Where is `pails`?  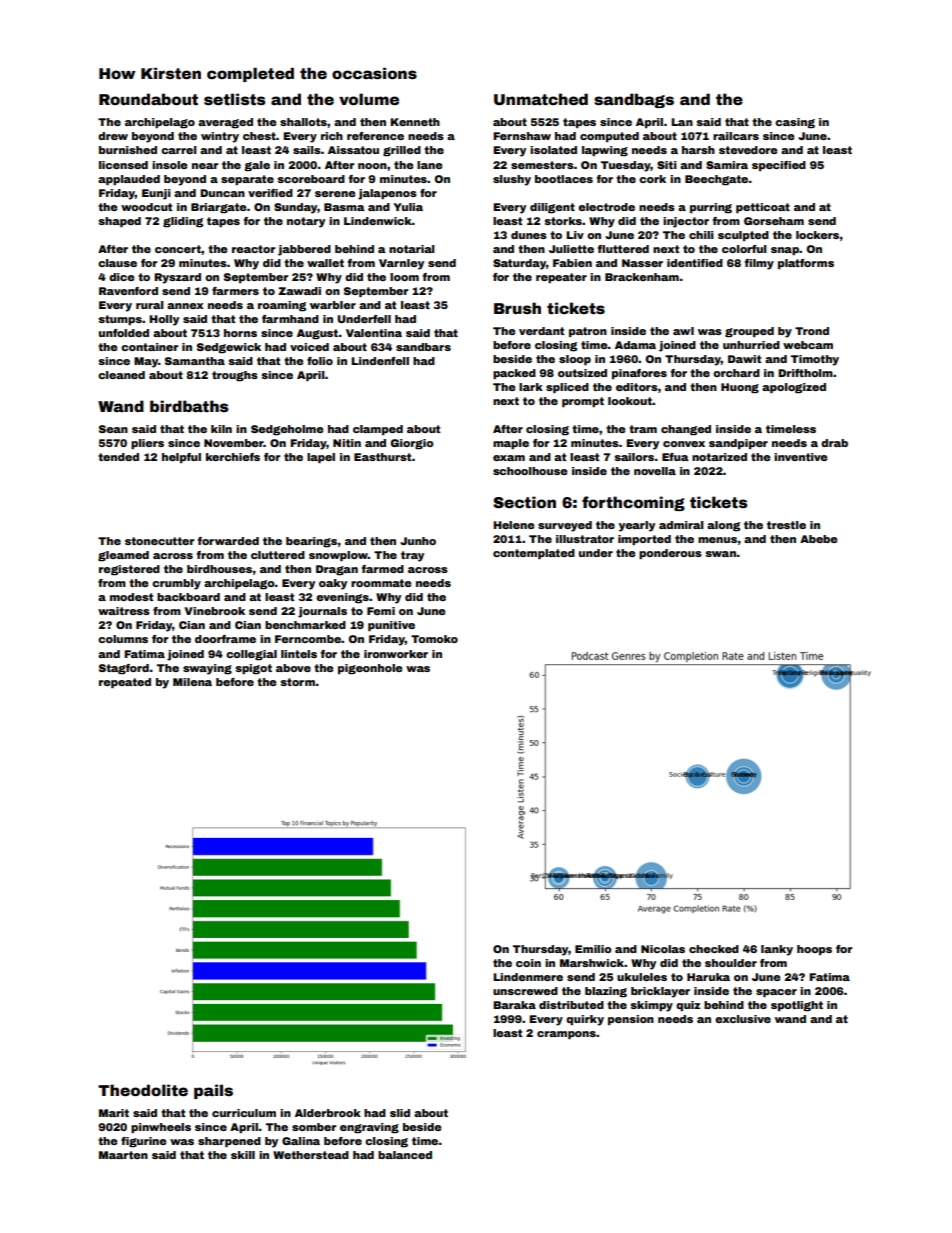
pails is located at coordinates (213, 1091).
